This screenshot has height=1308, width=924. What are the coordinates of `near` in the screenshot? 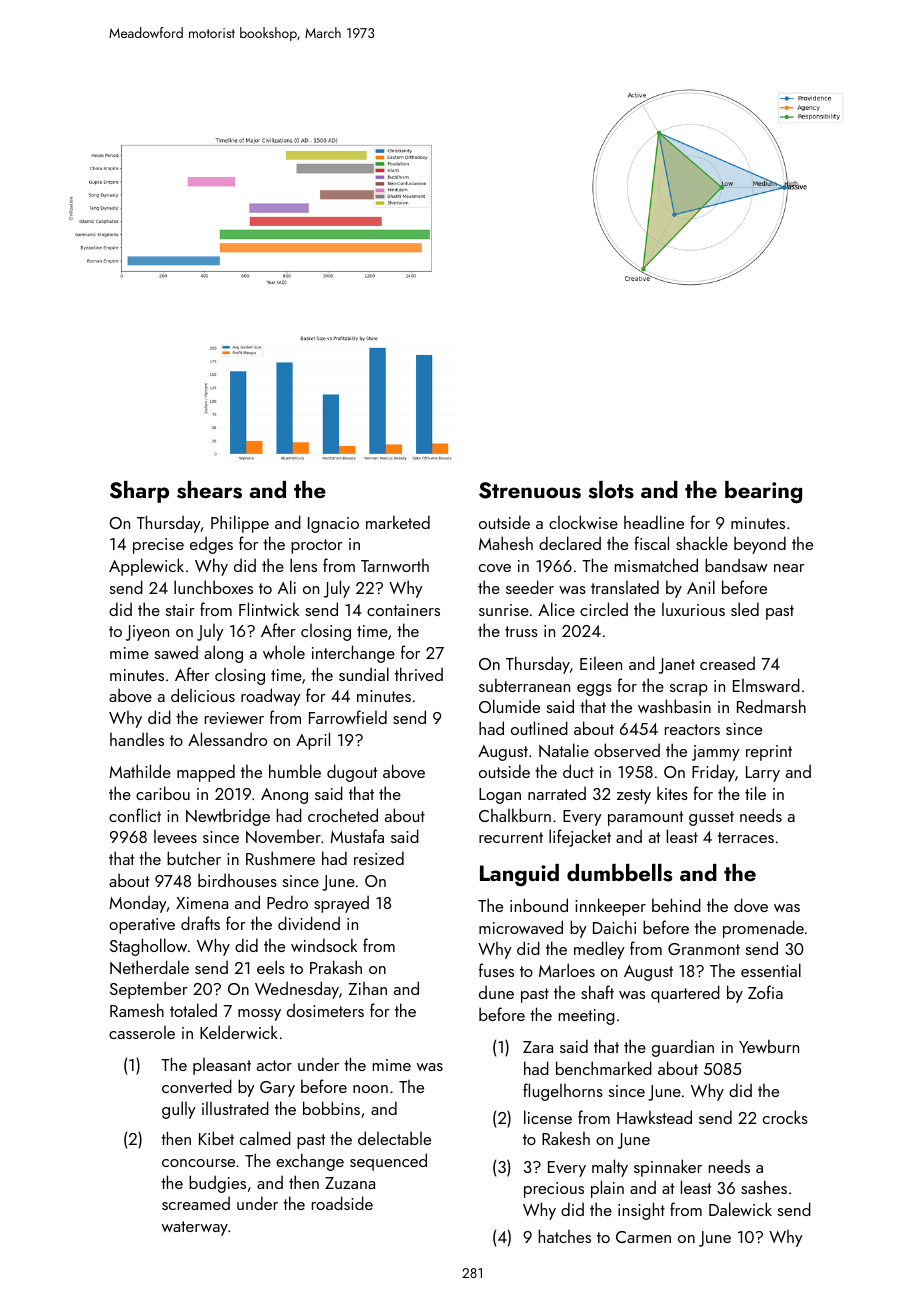 It's located at (789, 568).
